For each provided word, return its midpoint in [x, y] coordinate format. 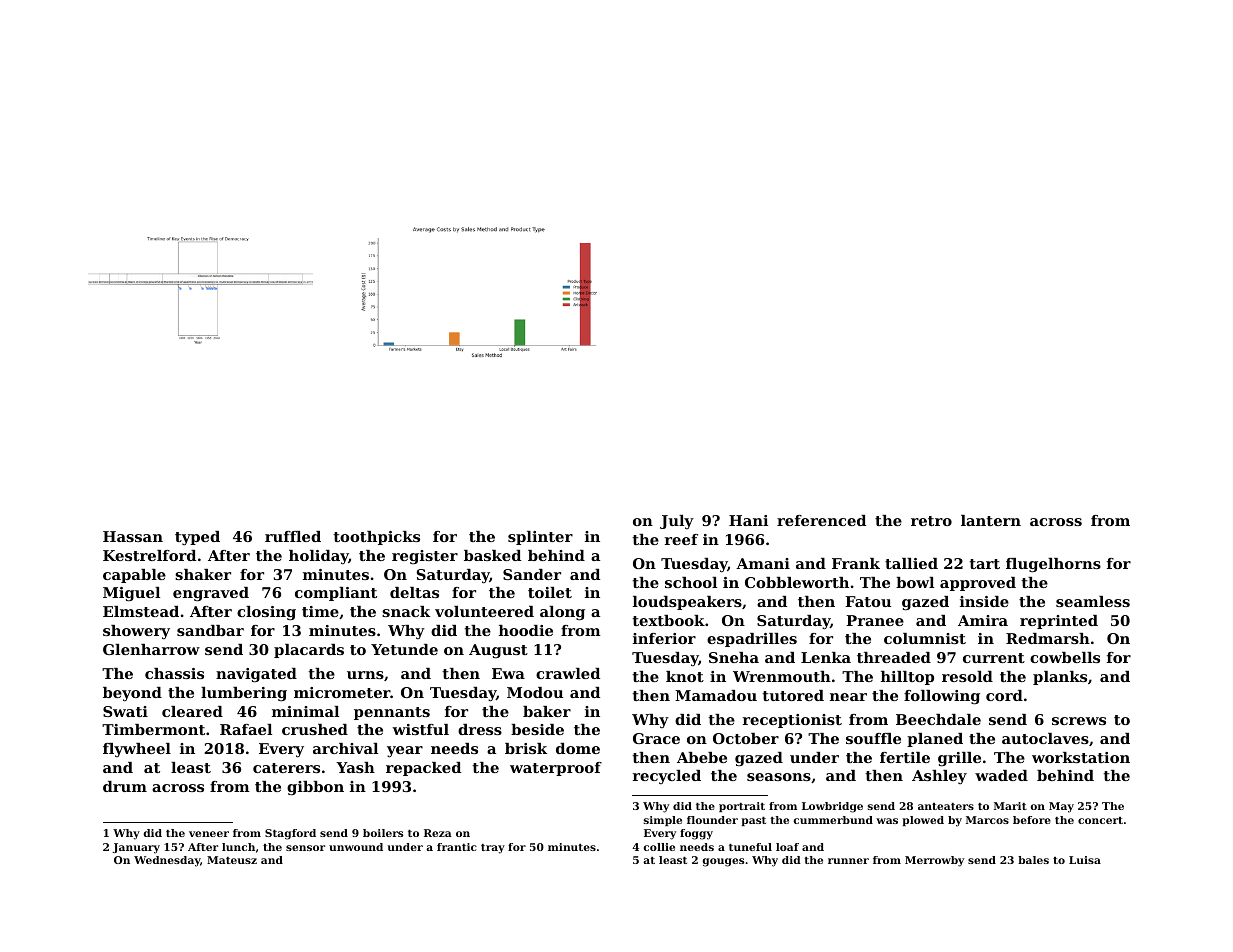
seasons [779, 777]
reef [681, 539]
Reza [438, 833]
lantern [991, 520]
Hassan [133, 536]
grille [959, 759]
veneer [209, 834]
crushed [315, 729]
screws [1079, 721]
